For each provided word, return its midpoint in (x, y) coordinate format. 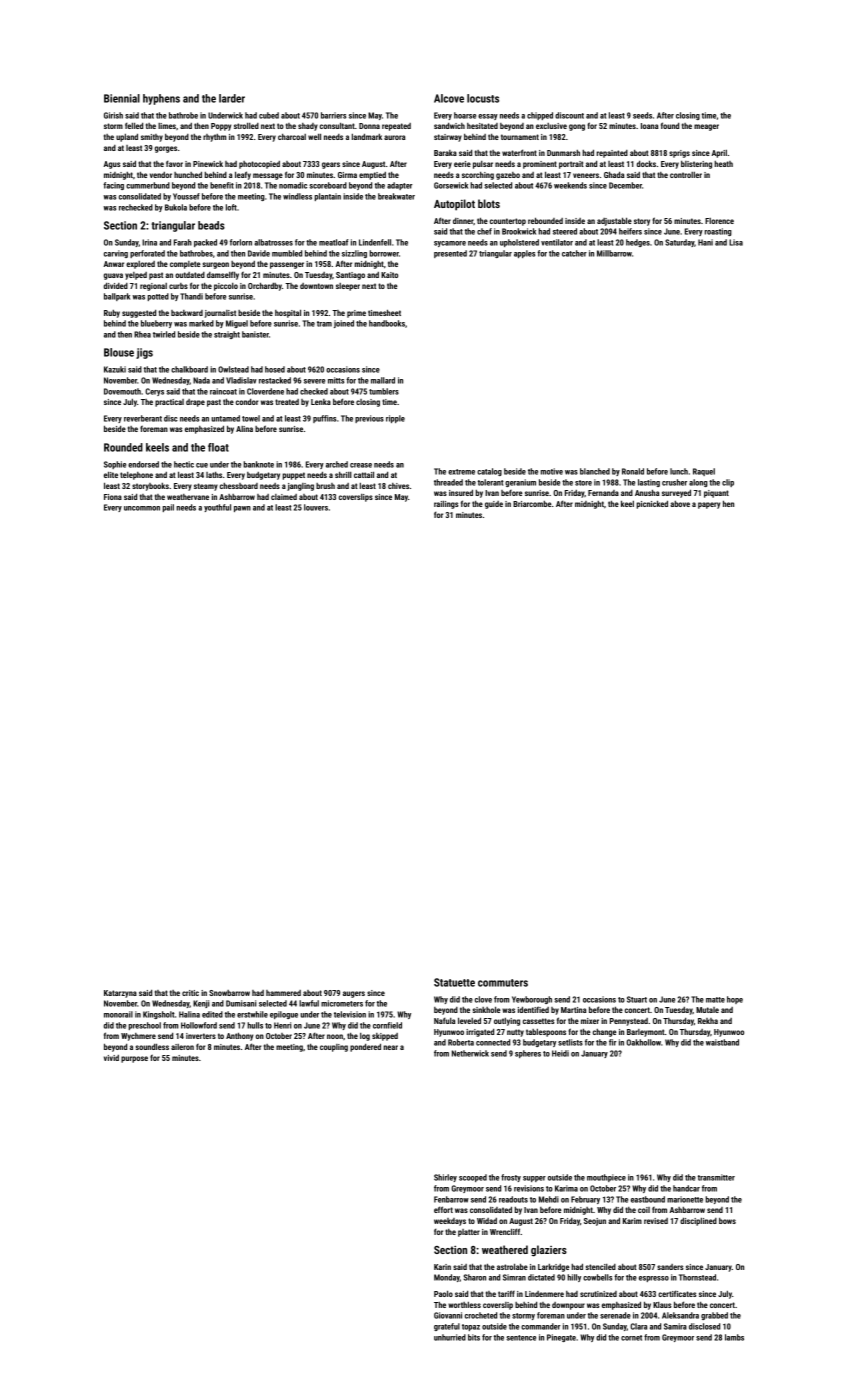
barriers (334, 115)
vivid (111, 1058)
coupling (334, 1048)
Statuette (454, 982)
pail (168, 508)
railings (446, 505)
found (670, 125)
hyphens (161, 99)
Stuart (637, 999)
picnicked (652, 505)
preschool (144, 1026)
